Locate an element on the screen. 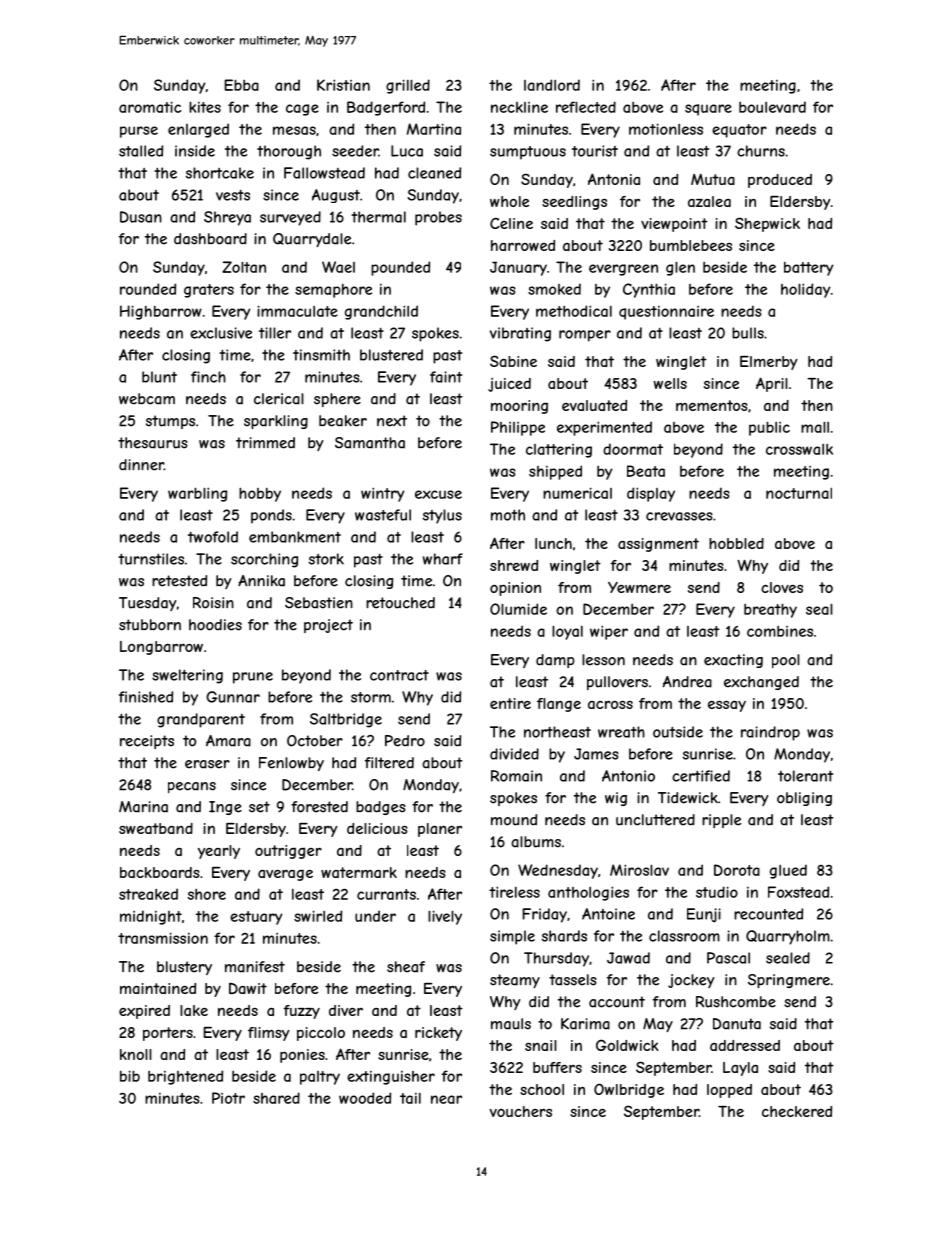 The width and height of the screenshot is (952, 1233). neckline is located at coordinates (519, 107).
